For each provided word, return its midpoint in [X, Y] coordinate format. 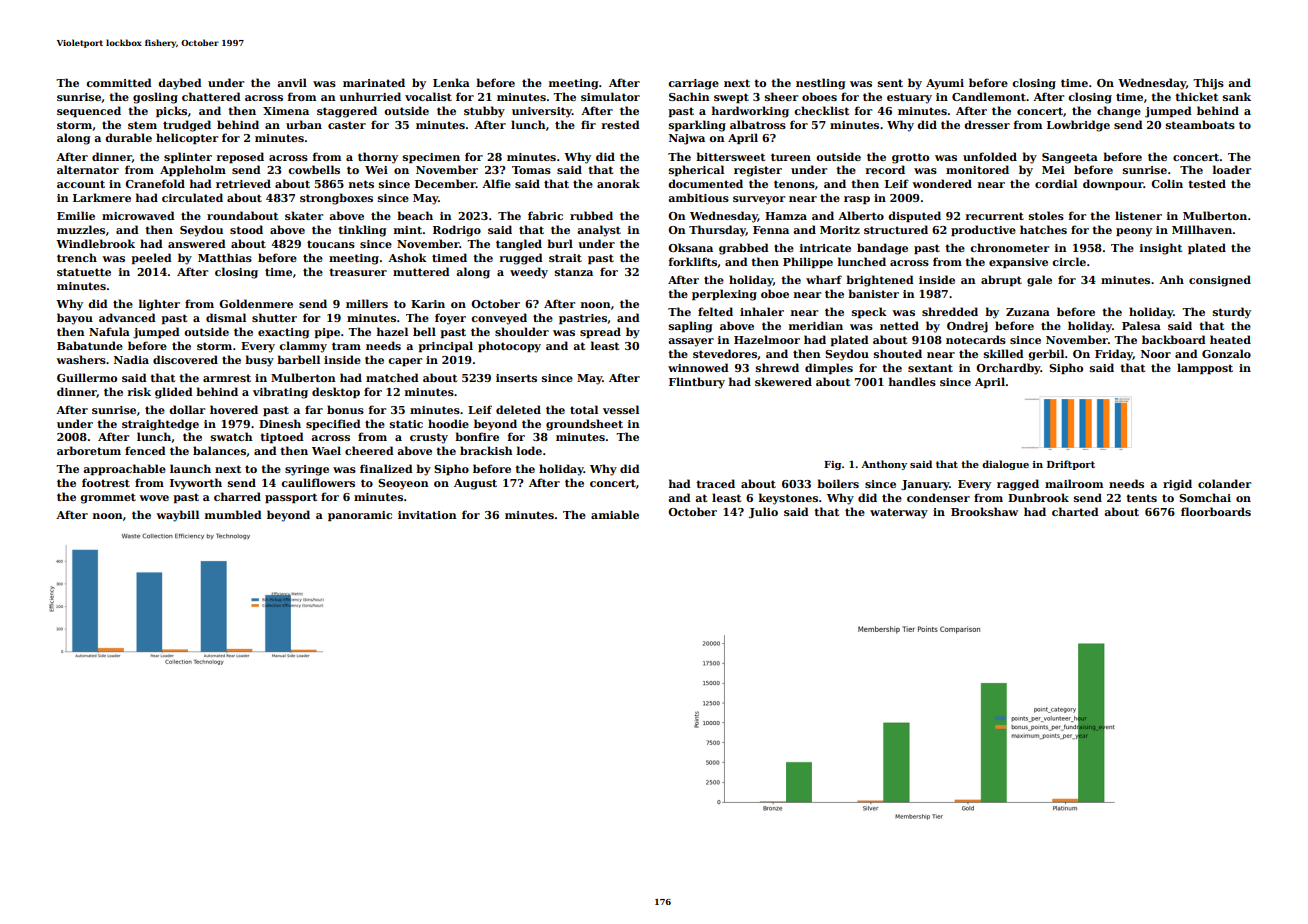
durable [128, 137]
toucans [331, 244]
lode [529, 450]
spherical [696, 170]
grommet [108, 498]
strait [565, 258]
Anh [1171, 279]
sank [1237, 96]
